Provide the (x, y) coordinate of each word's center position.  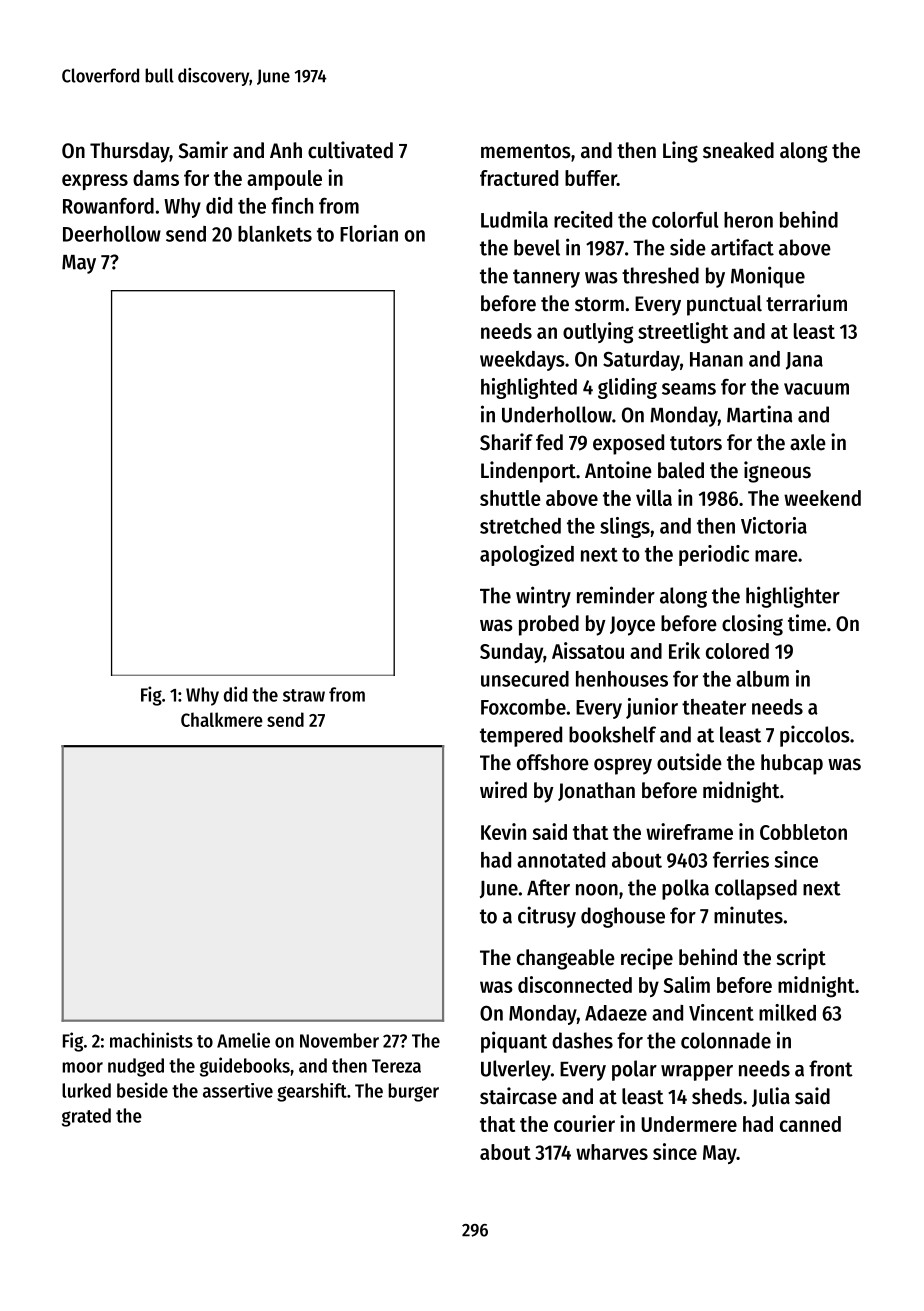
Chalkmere (222, 719)
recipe (647, 959)
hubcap (792, 764)
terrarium (806, 303)
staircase (518, 1096)
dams (156, 178)
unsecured (525, 679)
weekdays (522, 361)
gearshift (312, 1092)
